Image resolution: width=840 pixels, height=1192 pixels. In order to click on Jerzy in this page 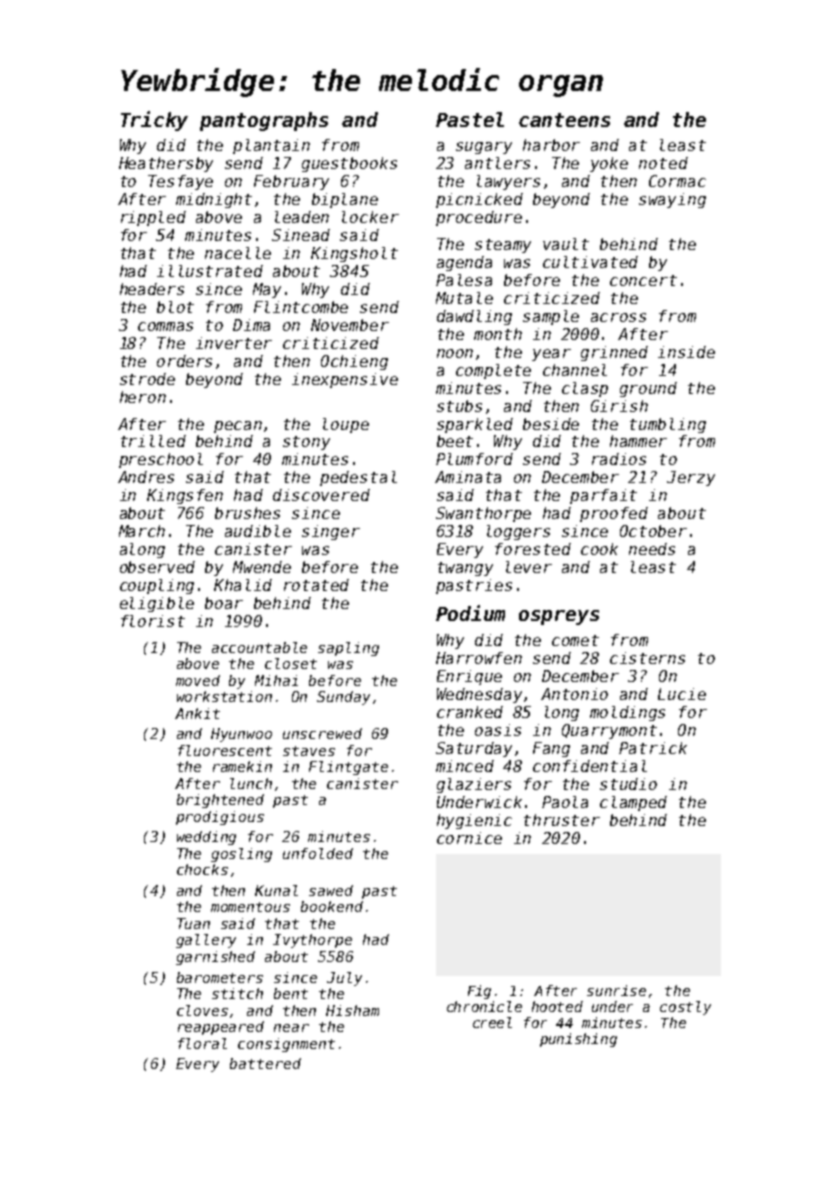, I will do `click(691, 478)`.
